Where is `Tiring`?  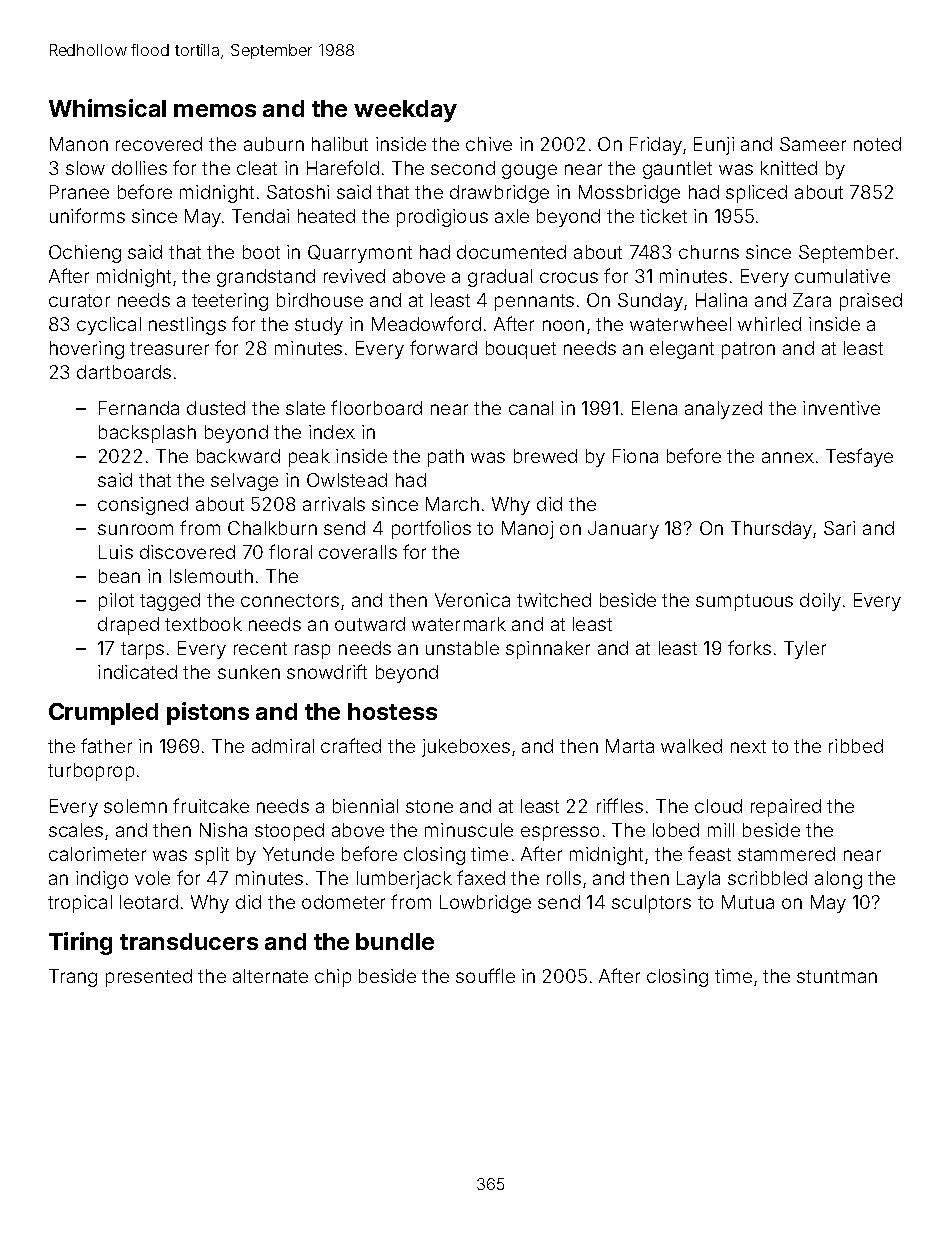 Tiring is located at coordinates (80, 943).
